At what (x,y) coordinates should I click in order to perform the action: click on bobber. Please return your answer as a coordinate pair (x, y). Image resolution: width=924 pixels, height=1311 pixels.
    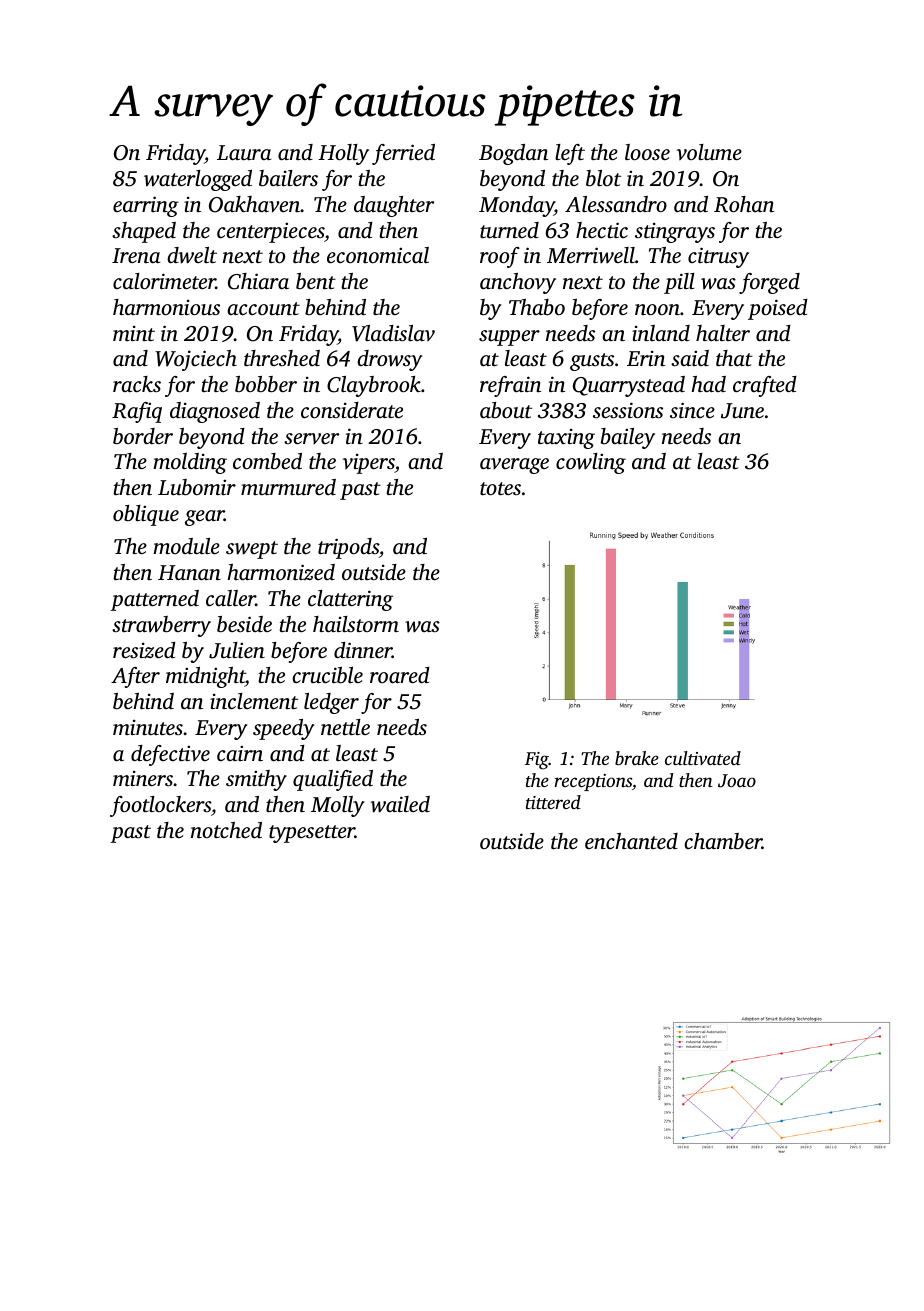
    Looking at the image, I should click on (266, 384).
